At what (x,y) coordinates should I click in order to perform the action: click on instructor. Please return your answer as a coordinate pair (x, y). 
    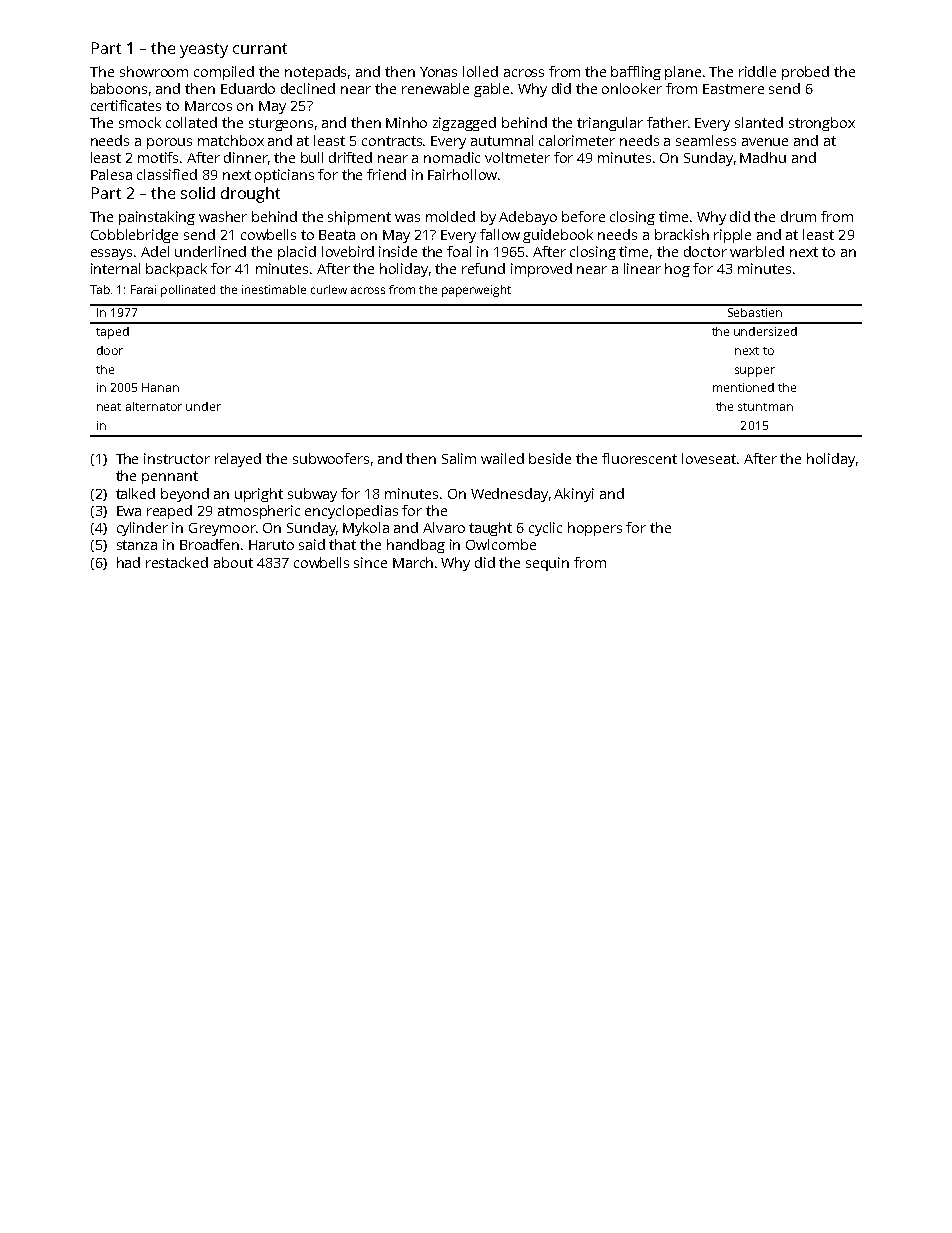
    Looking at the image, I should click on (177, 458).
